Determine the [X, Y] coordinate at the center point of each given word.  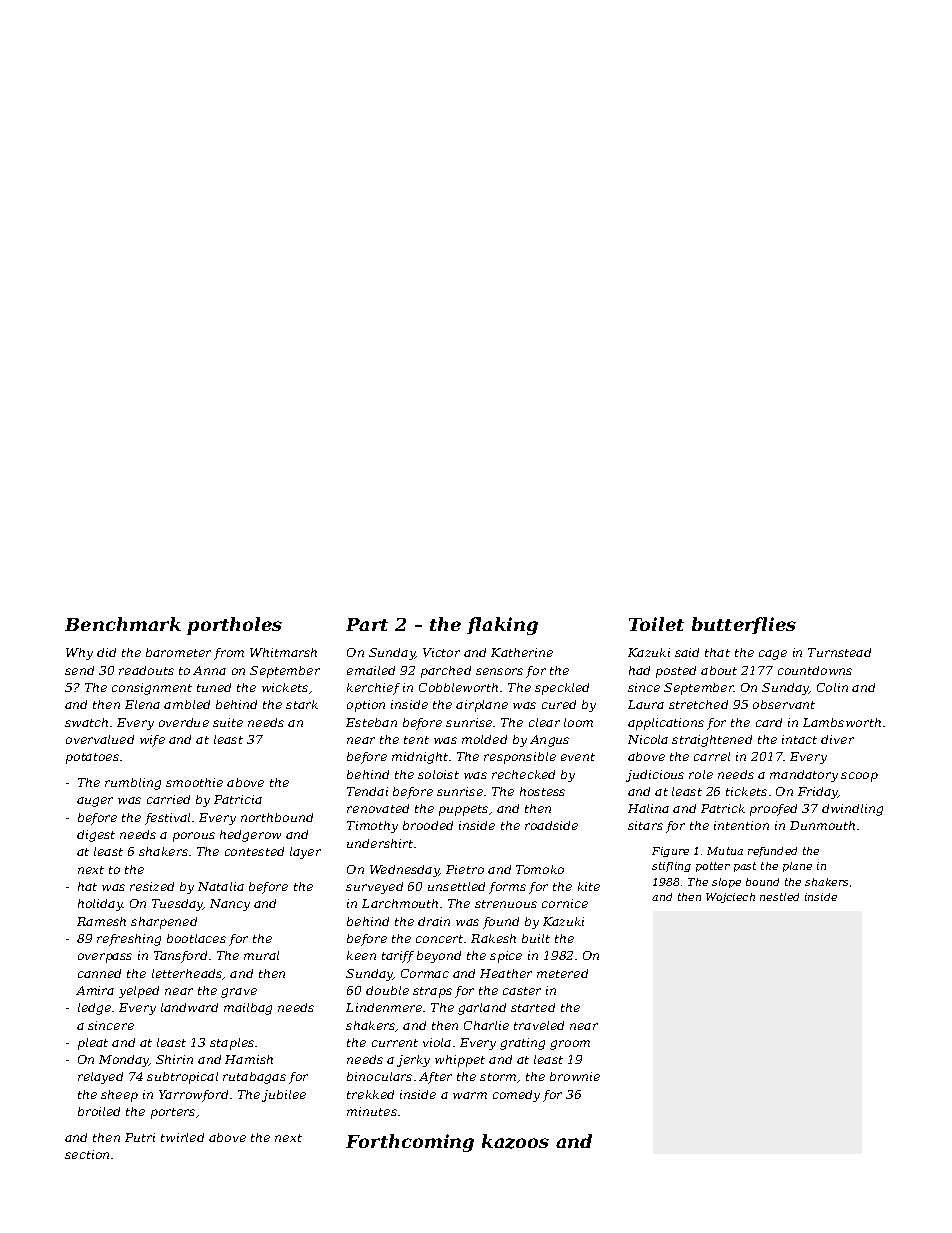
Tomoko [540, 869]
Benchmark [123, 624]
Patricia [238, 799]
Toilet [656, 624]
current [395, 1043]
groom [570, 1045]
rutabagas [254, 1078]
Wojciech [730, 898]
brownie [575, 1076]
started [533, 1007]
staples [232, 1044]
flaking [502, 626]
